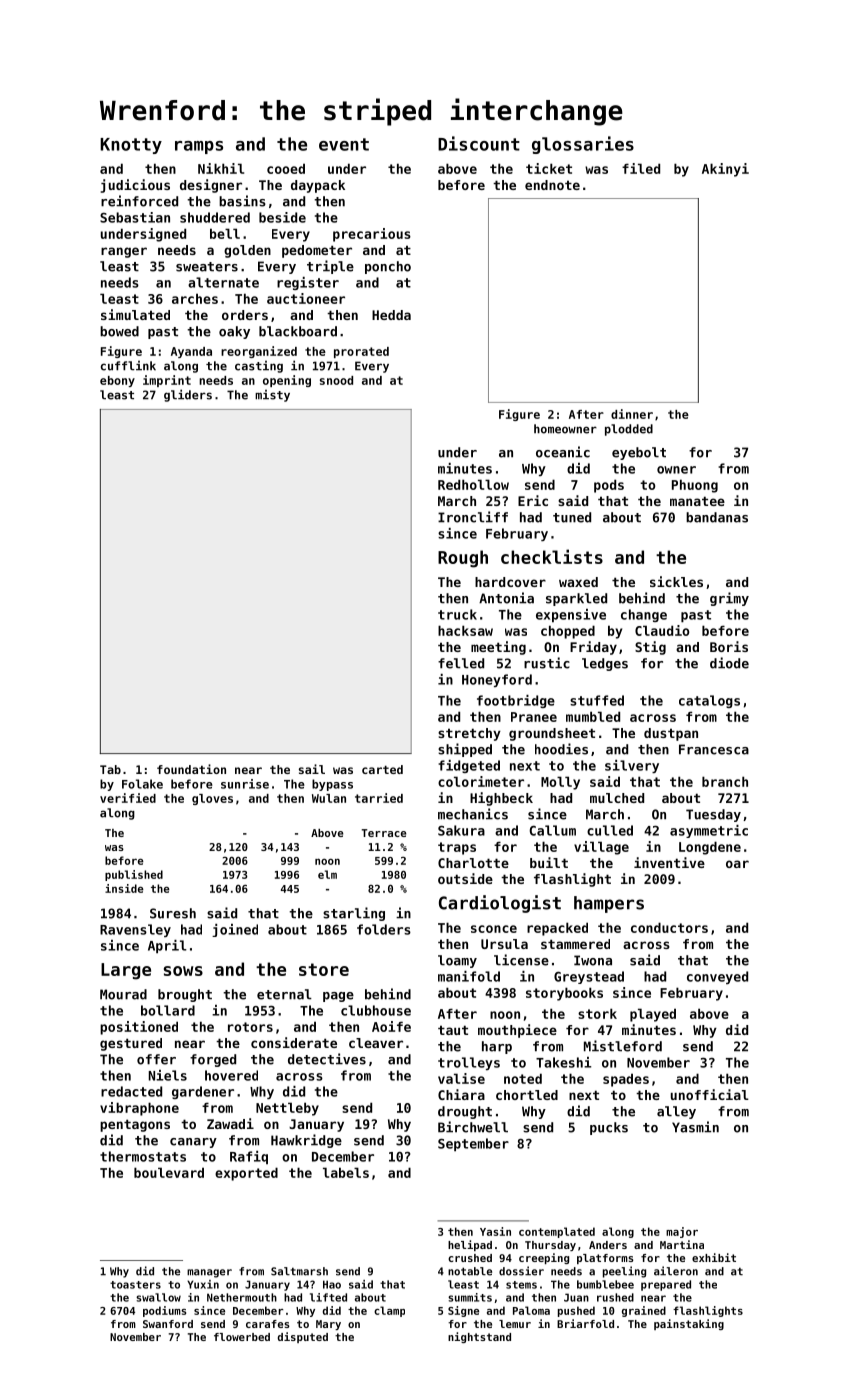 This page has height=1400, width=849. I want to click on hovered, so click(231, 1075).
